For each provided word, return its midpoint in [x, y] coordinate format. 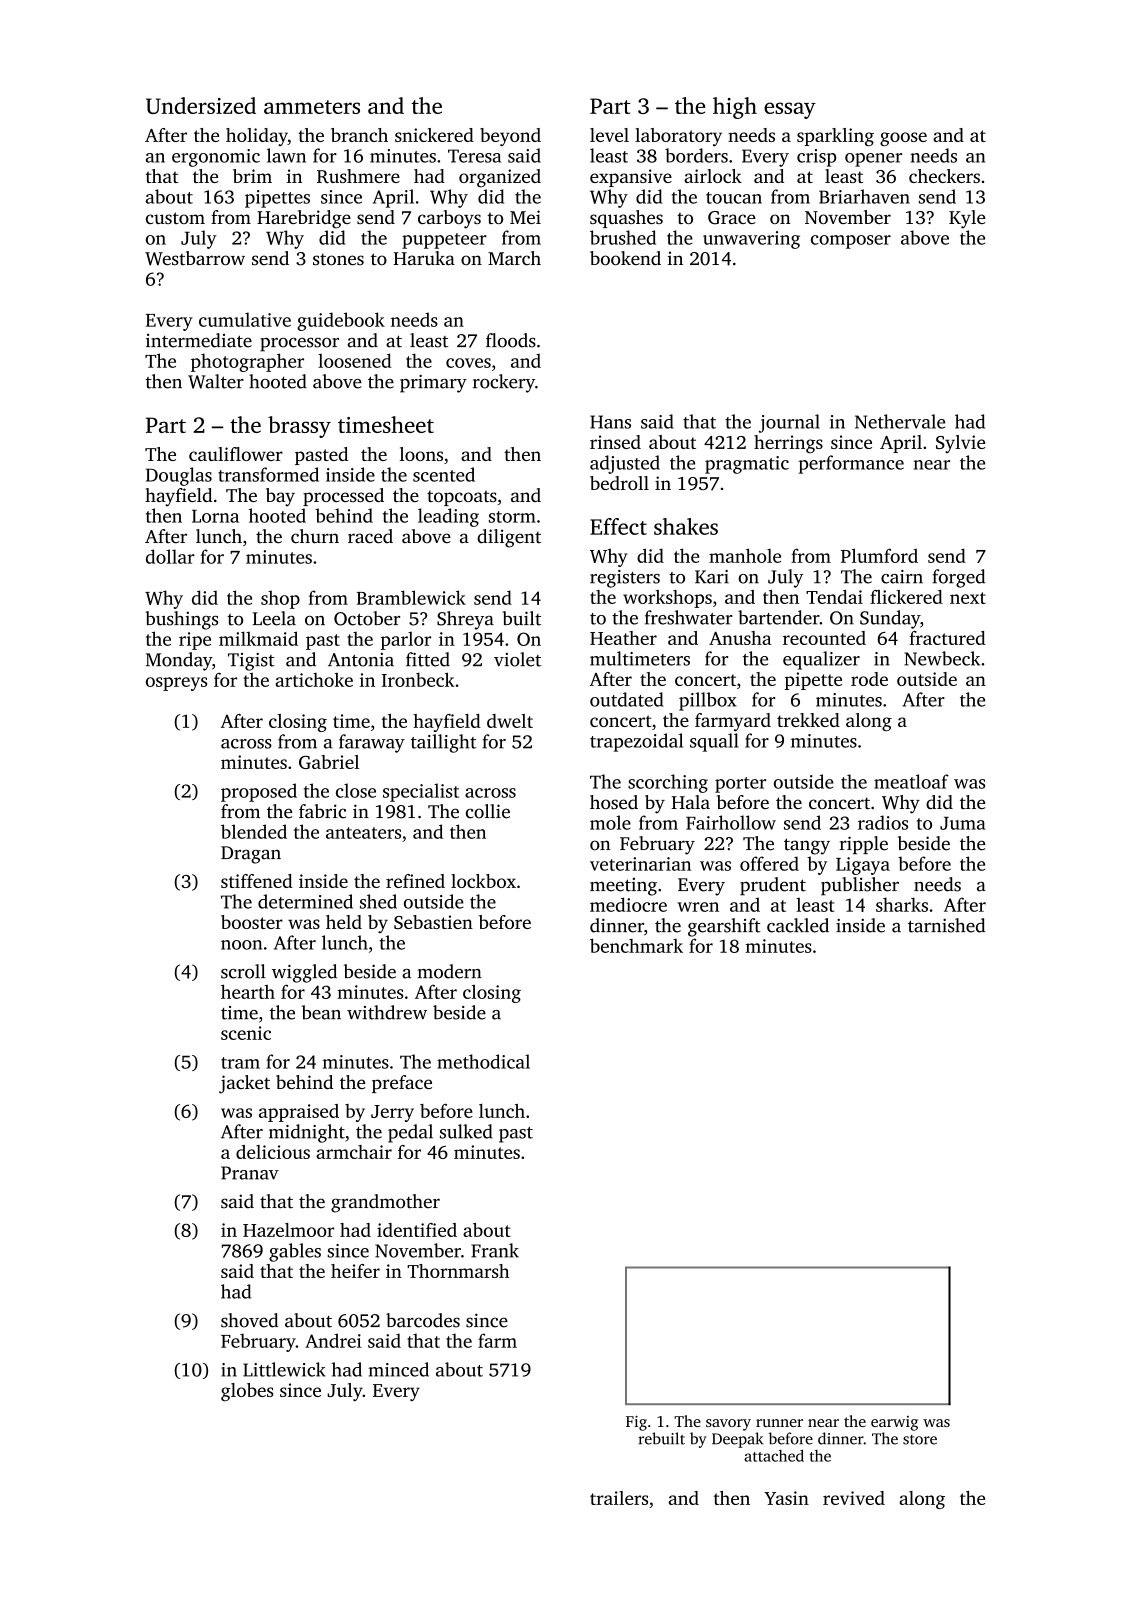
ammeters [312, 107]
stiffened [257, 881]
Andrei [333, 1340]
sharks [902, 904]
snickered [434, 135]
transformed [268, 474]
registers [625, 579]
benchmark [636, 945]
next [968, 598]
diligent [509, 538]
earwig [894, 1423]
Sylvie [960, 444]
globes [247, 1392]
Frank [495, 1250]
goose [903, 139]
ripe [195, 641]
